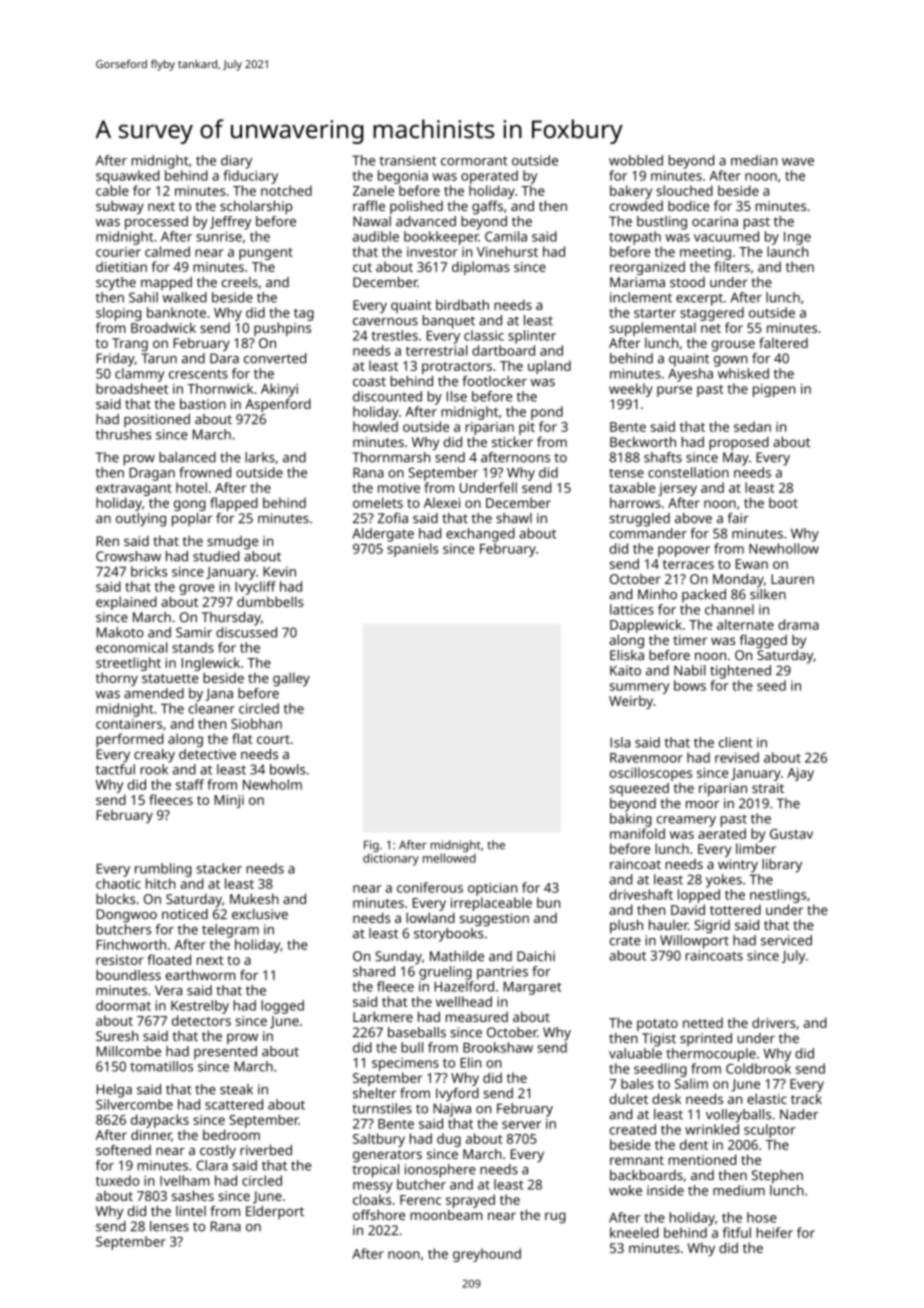 The height and width of the screenshot is (1308, 924). Describe the element at coordinates (635, 238) in the screenshot. I see `towpath` at that location.
